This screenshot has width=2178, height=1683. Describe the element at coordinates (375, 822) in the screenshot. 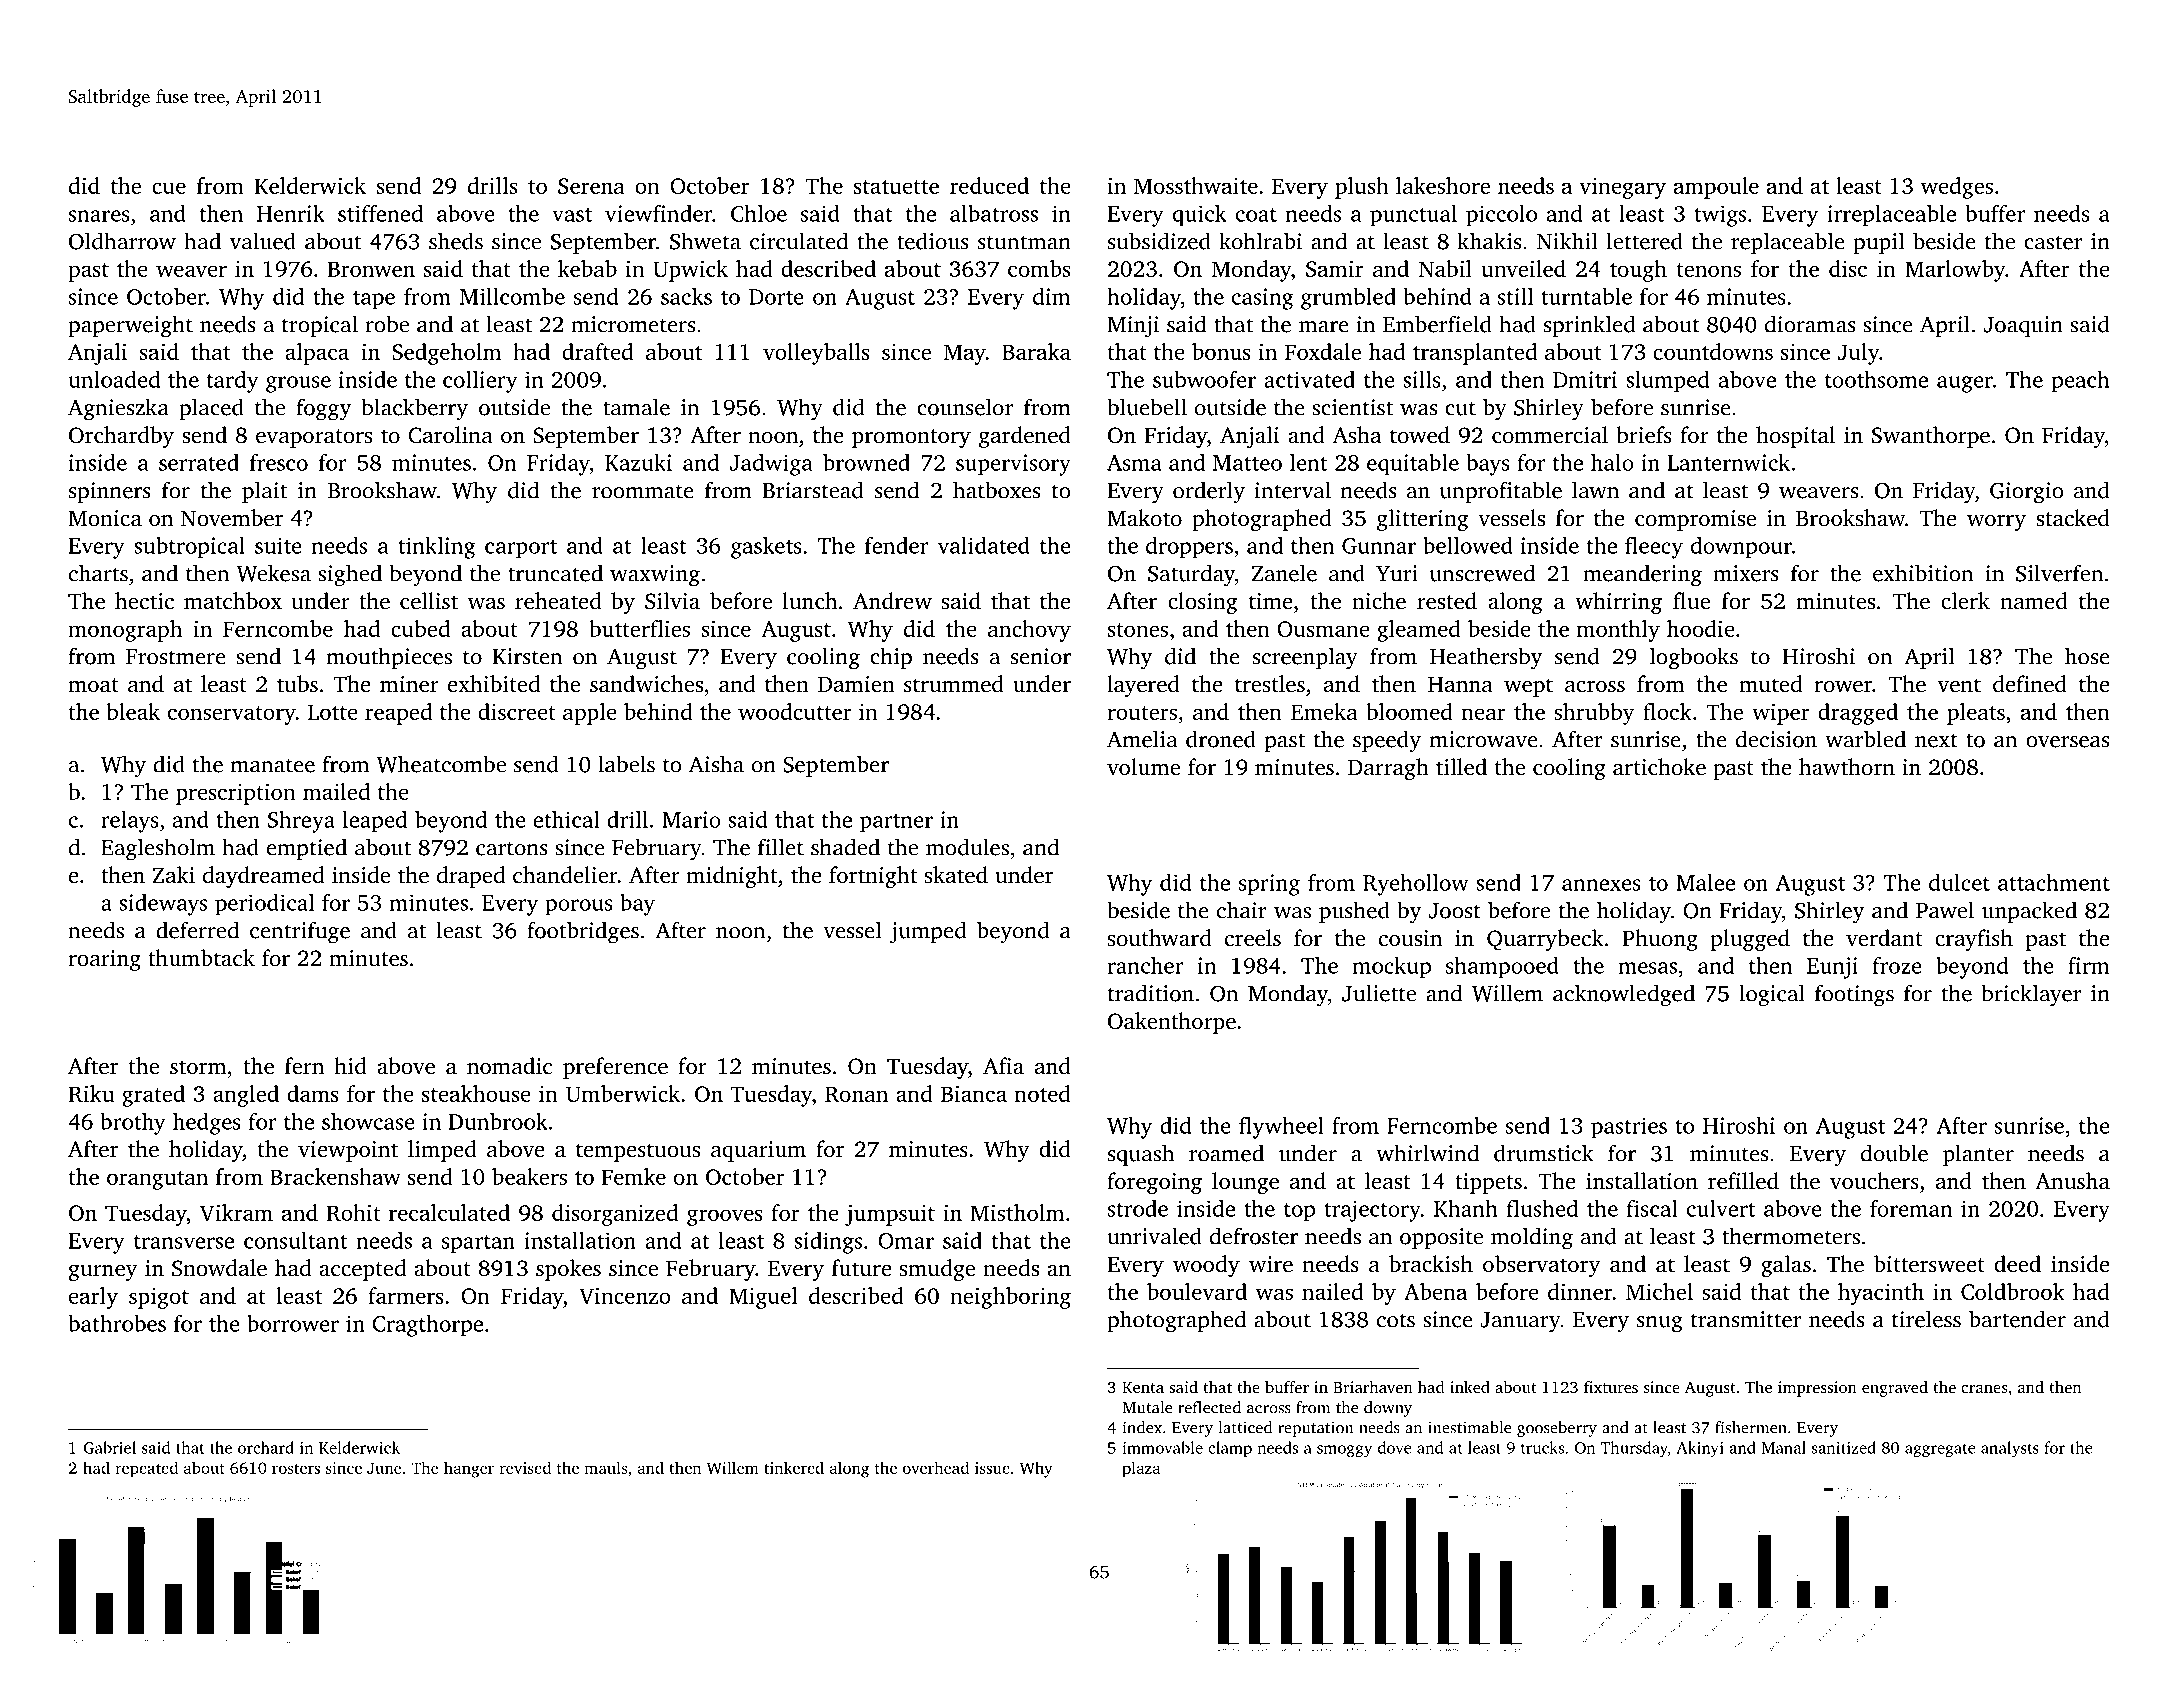

I see `leaped` at that location.
